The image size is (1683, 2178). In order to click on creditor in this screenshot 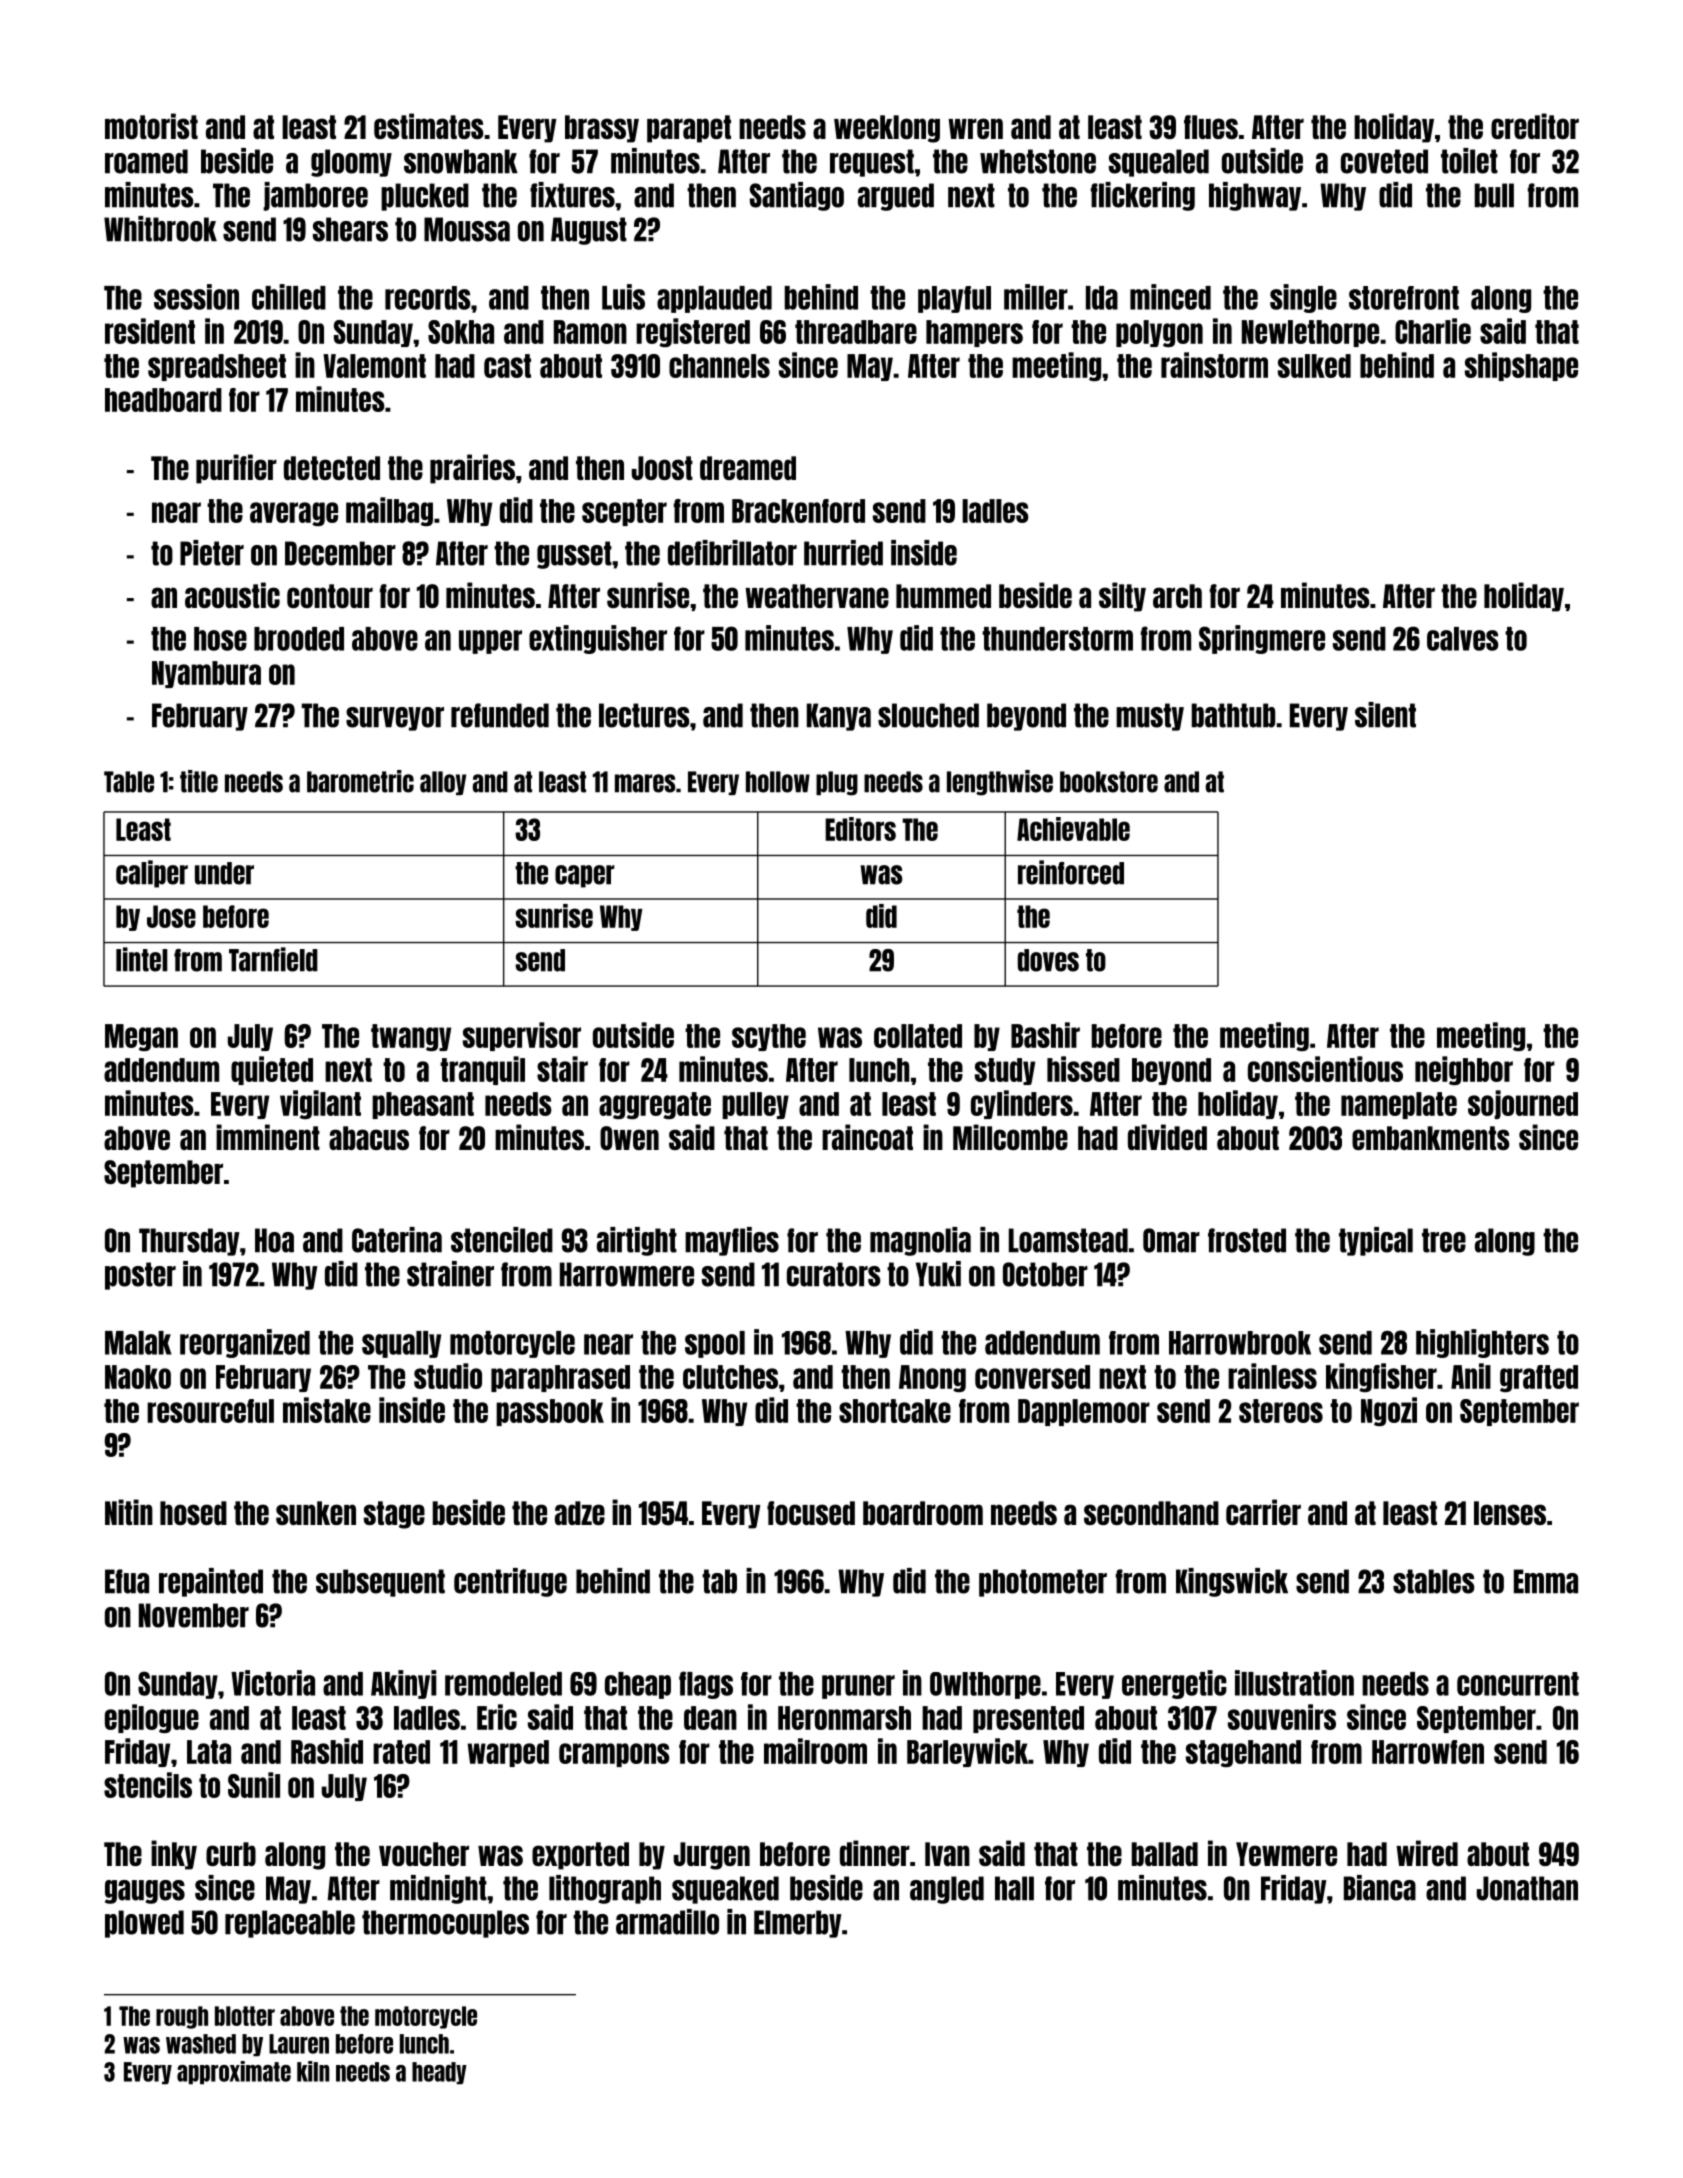, I will do `click(1535, 126)`.
